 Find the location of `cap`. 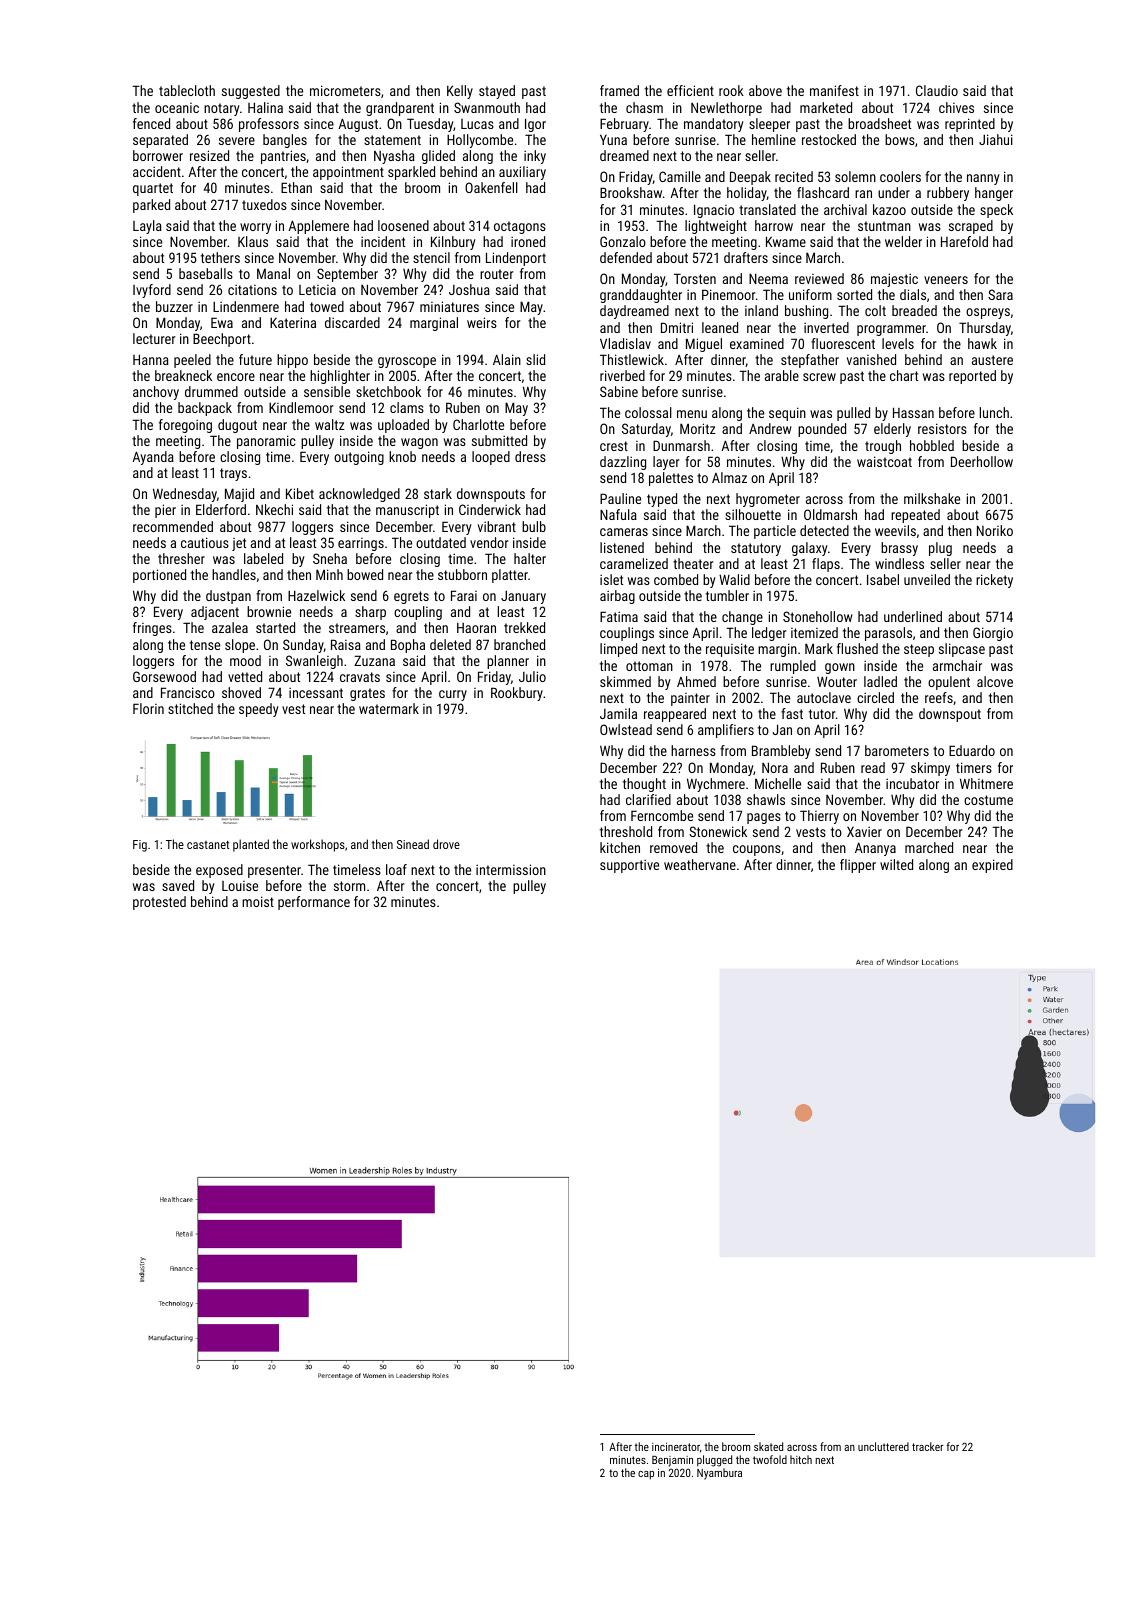

cap is located at coordinates (646, 1475).
